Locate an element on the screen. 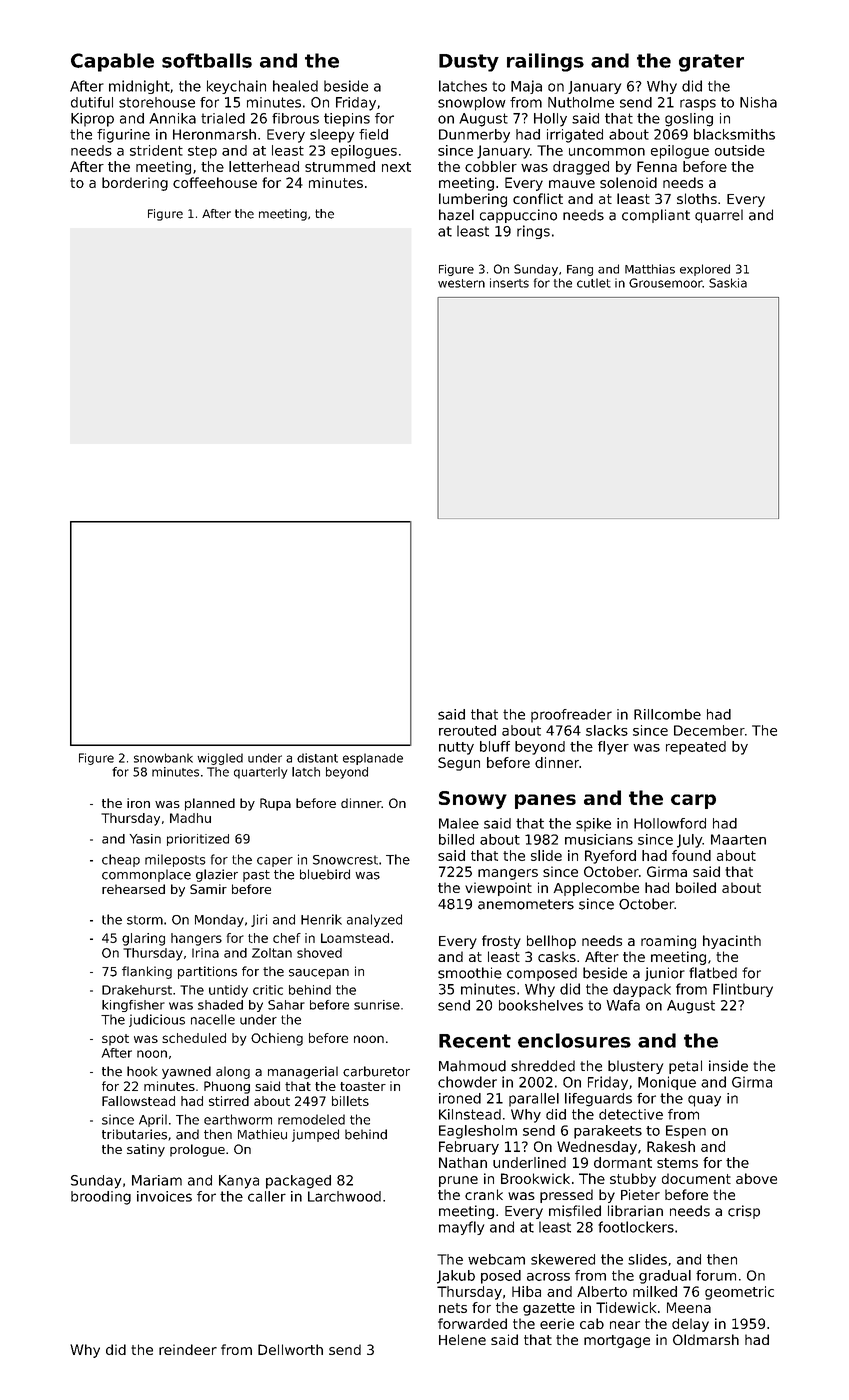 This screenshot has width=849, height=1400. December is located at coordinates (709, 730).
